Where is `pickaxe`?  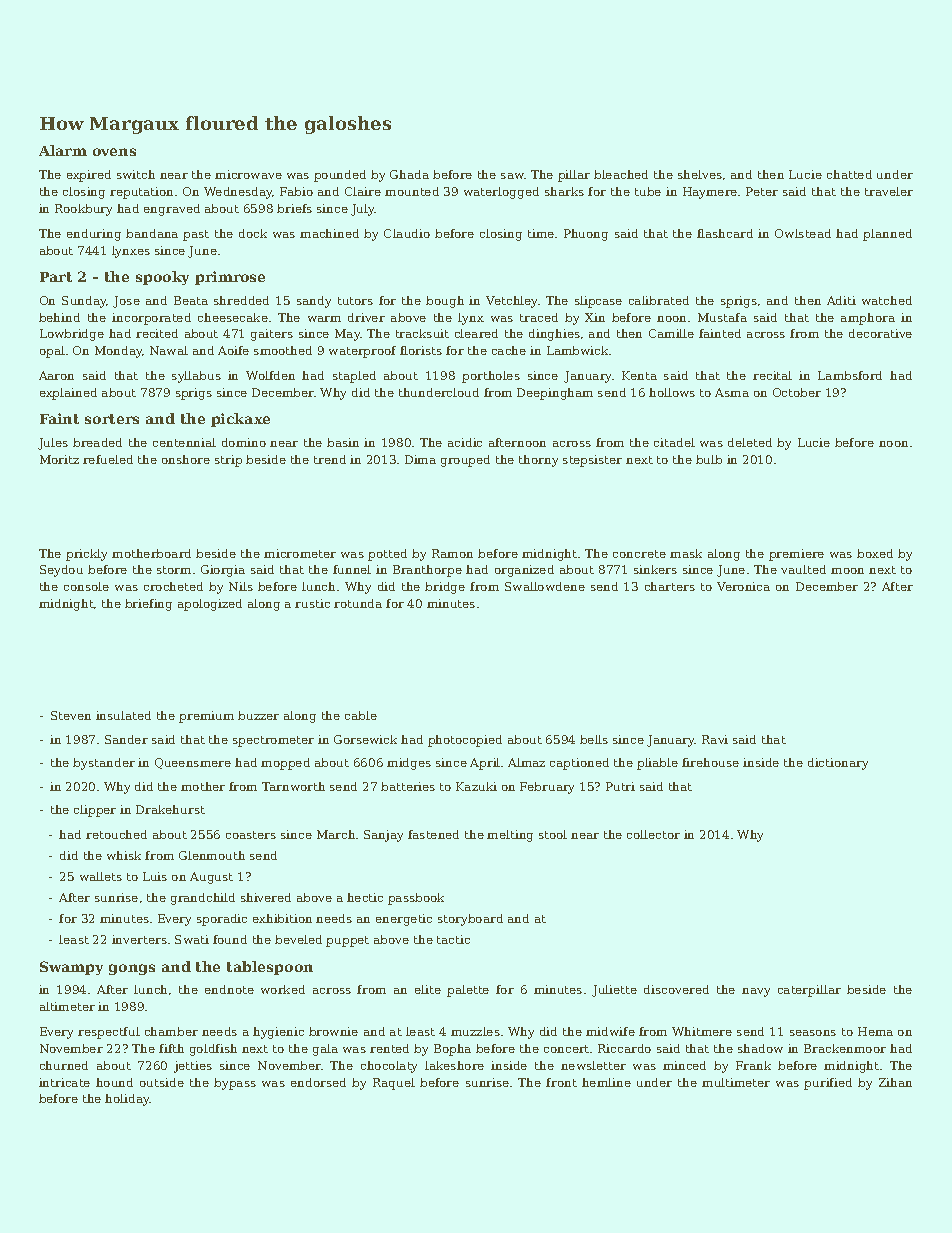
pickaxe is located at coordinates (240, 420).
